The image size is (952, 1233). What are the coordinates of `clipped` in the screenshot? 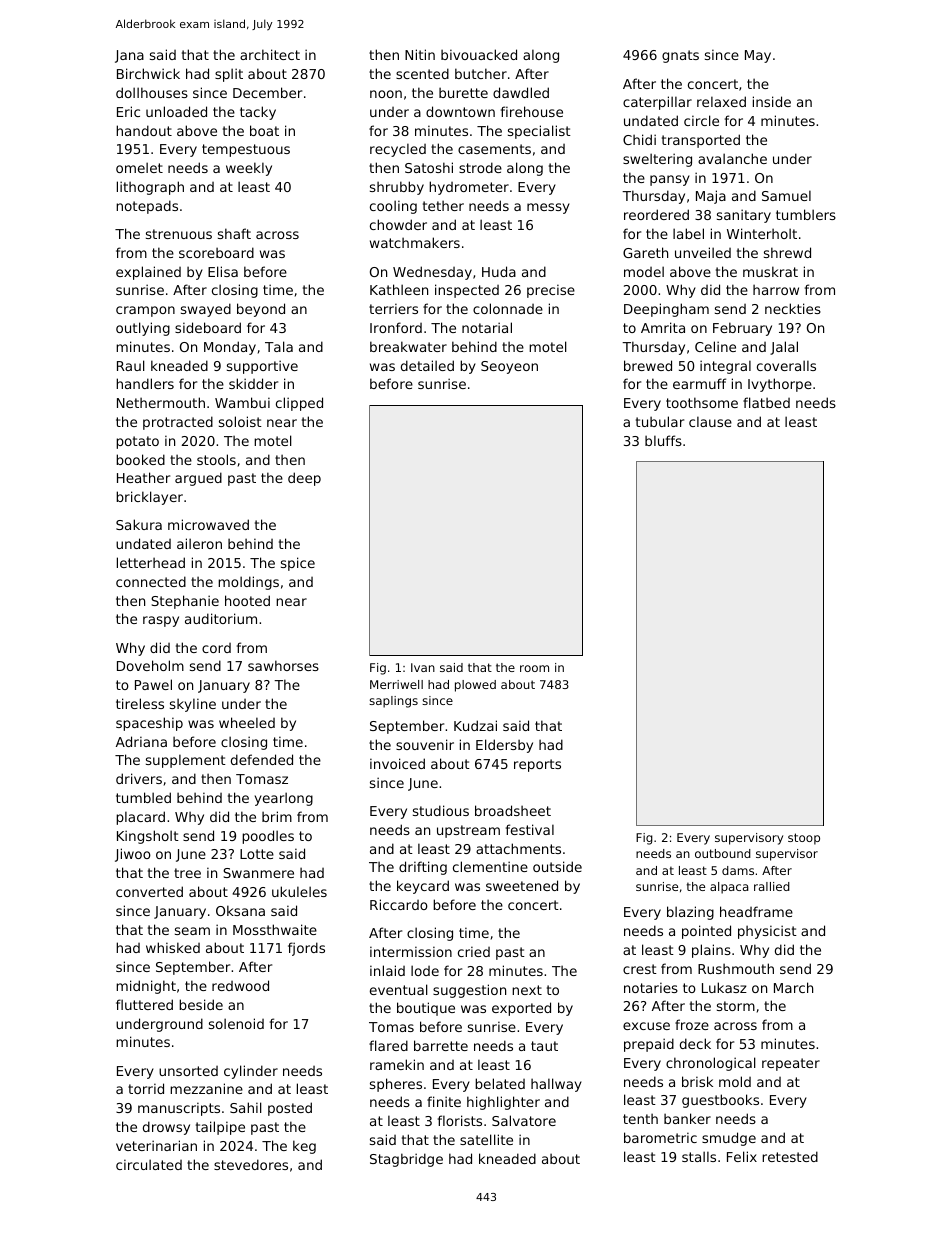 It's located at (299, 404).
